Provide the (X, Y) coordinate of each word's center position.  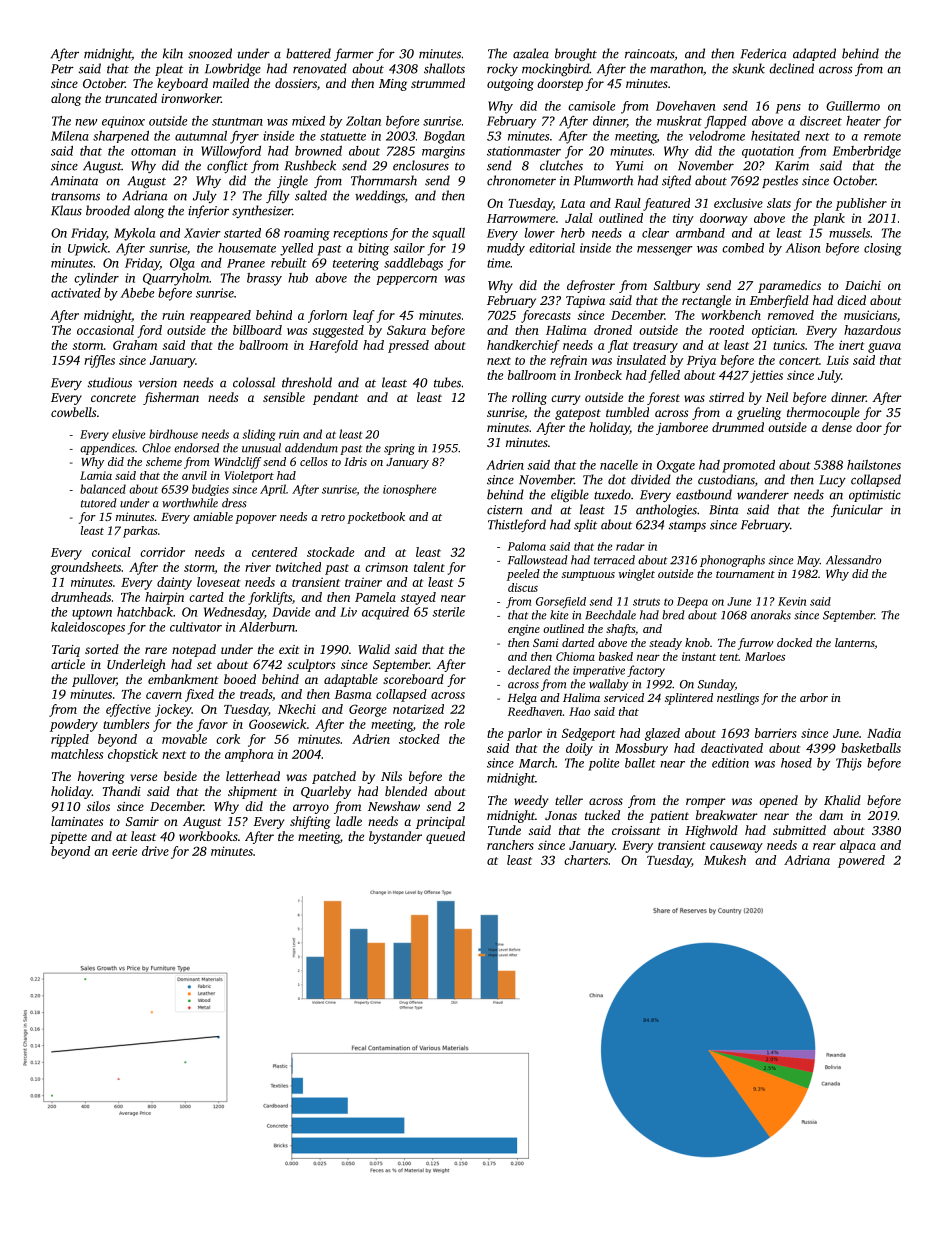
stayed (418, 598)
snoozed (210, 53)
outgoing (510, 85)
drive (155, 851)
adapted (814, 54)
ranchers (510, 845)
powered (861, 861)
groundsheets (85, 568)
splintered (689, 699)
